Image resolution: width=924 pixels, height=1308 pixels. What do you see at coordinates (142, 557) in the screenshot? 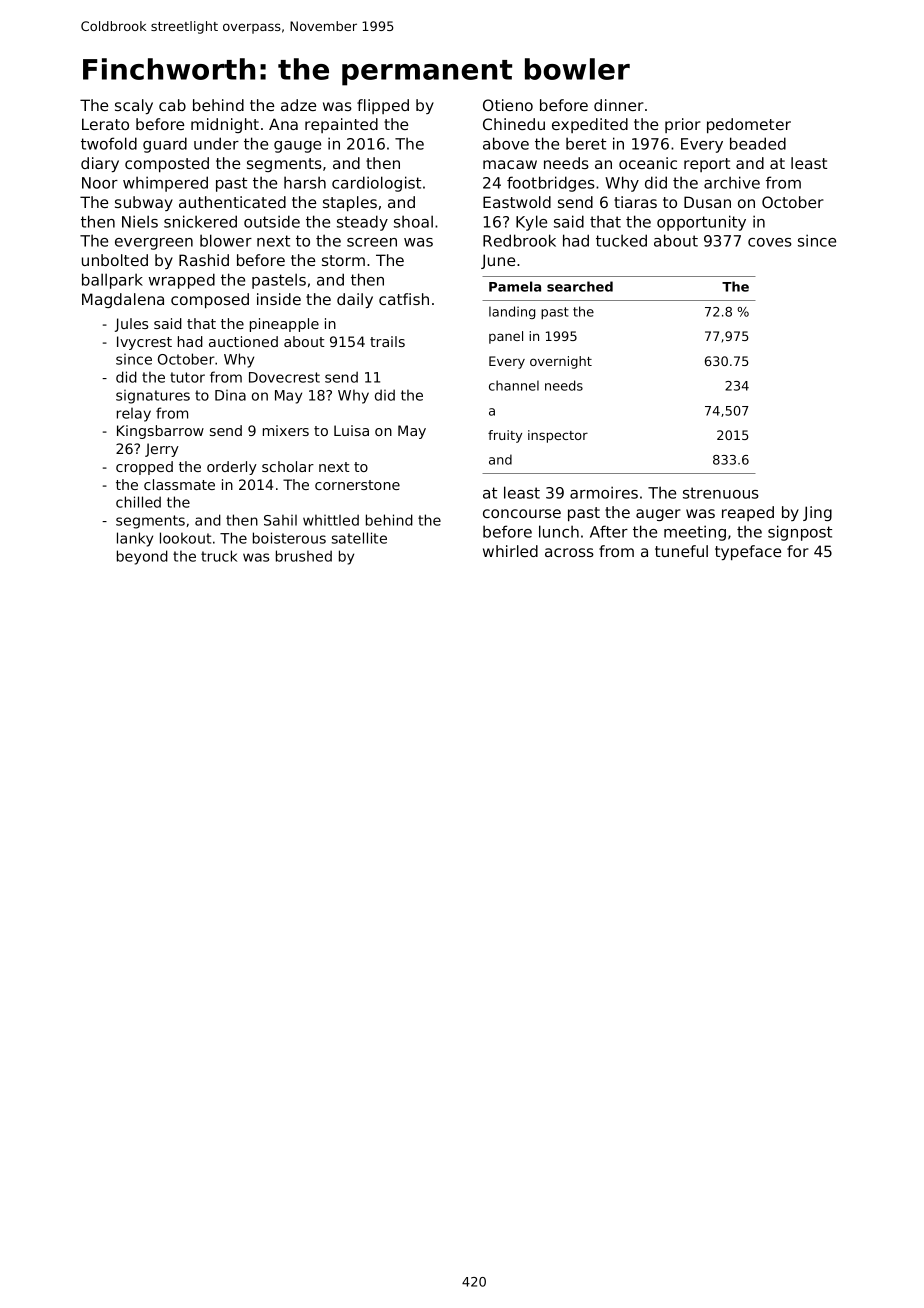
I see `beyond` at bounding box center [142, 557].
